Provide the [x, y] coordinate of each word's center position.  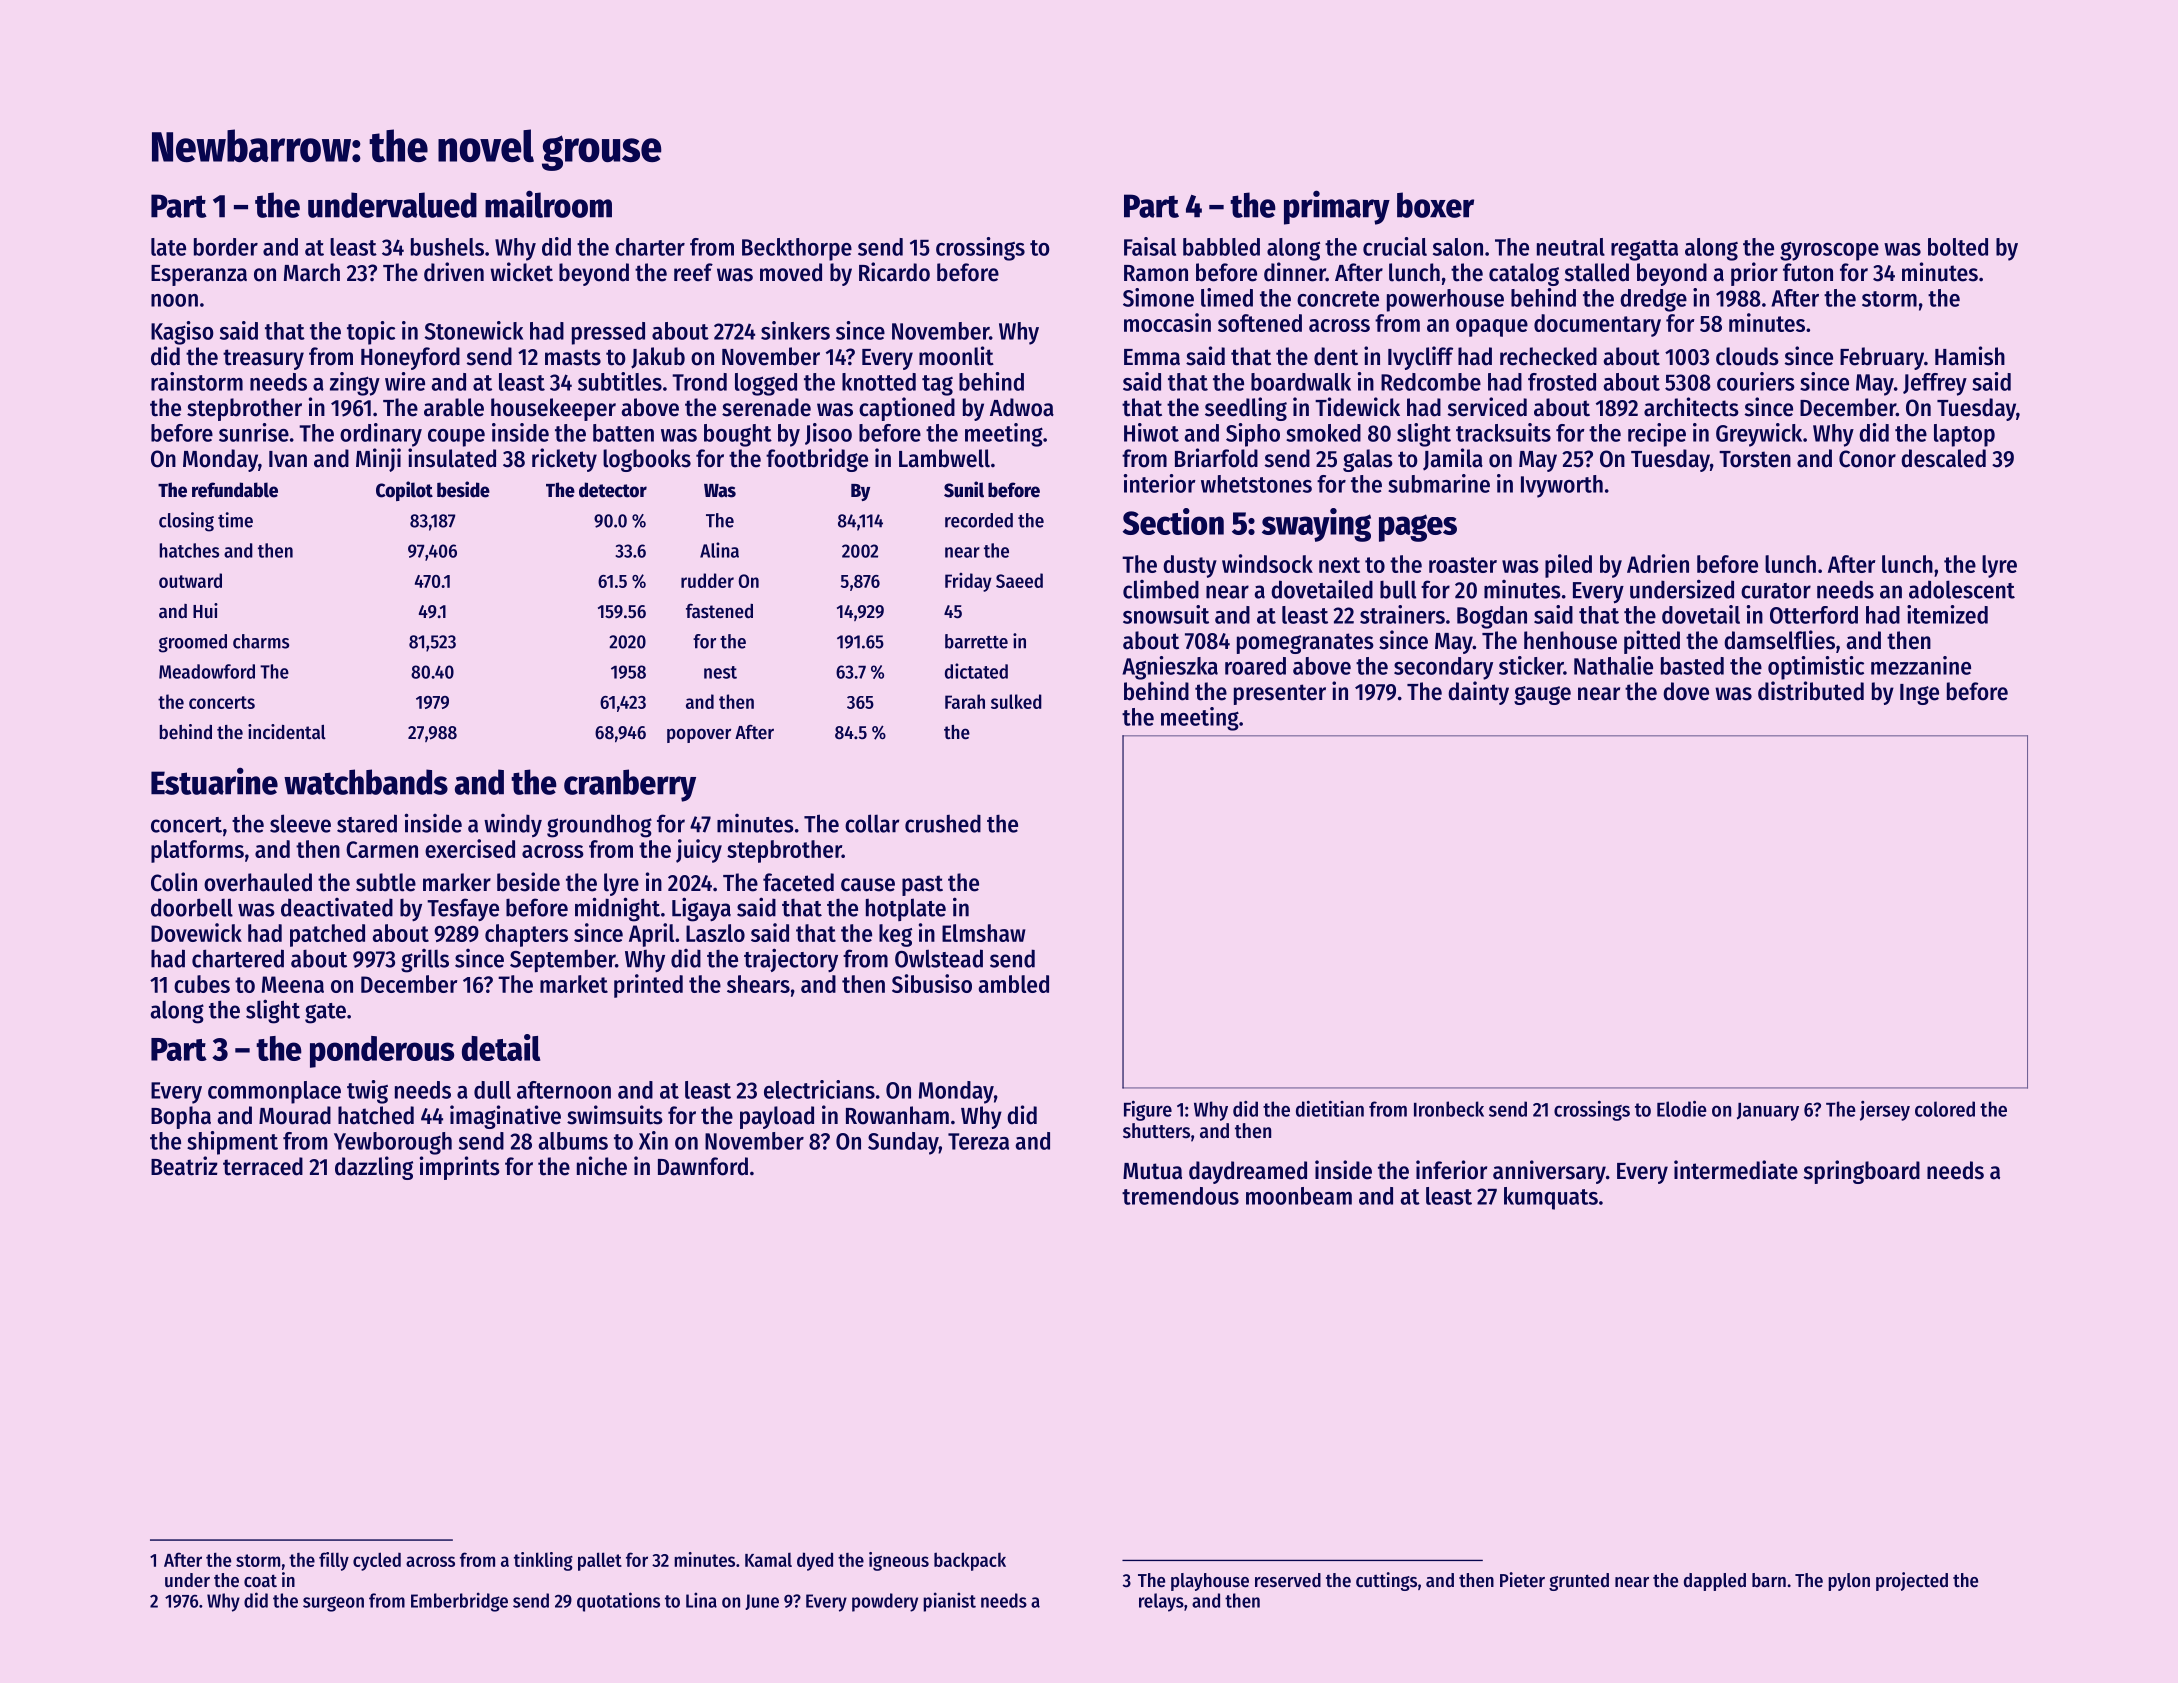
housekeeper [553, 409]
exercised [470, 848]
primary [1337, 207]
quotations [618, 1602]
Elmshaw [983, 933]
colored [1945, 1109]
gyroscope [1829, 251]
